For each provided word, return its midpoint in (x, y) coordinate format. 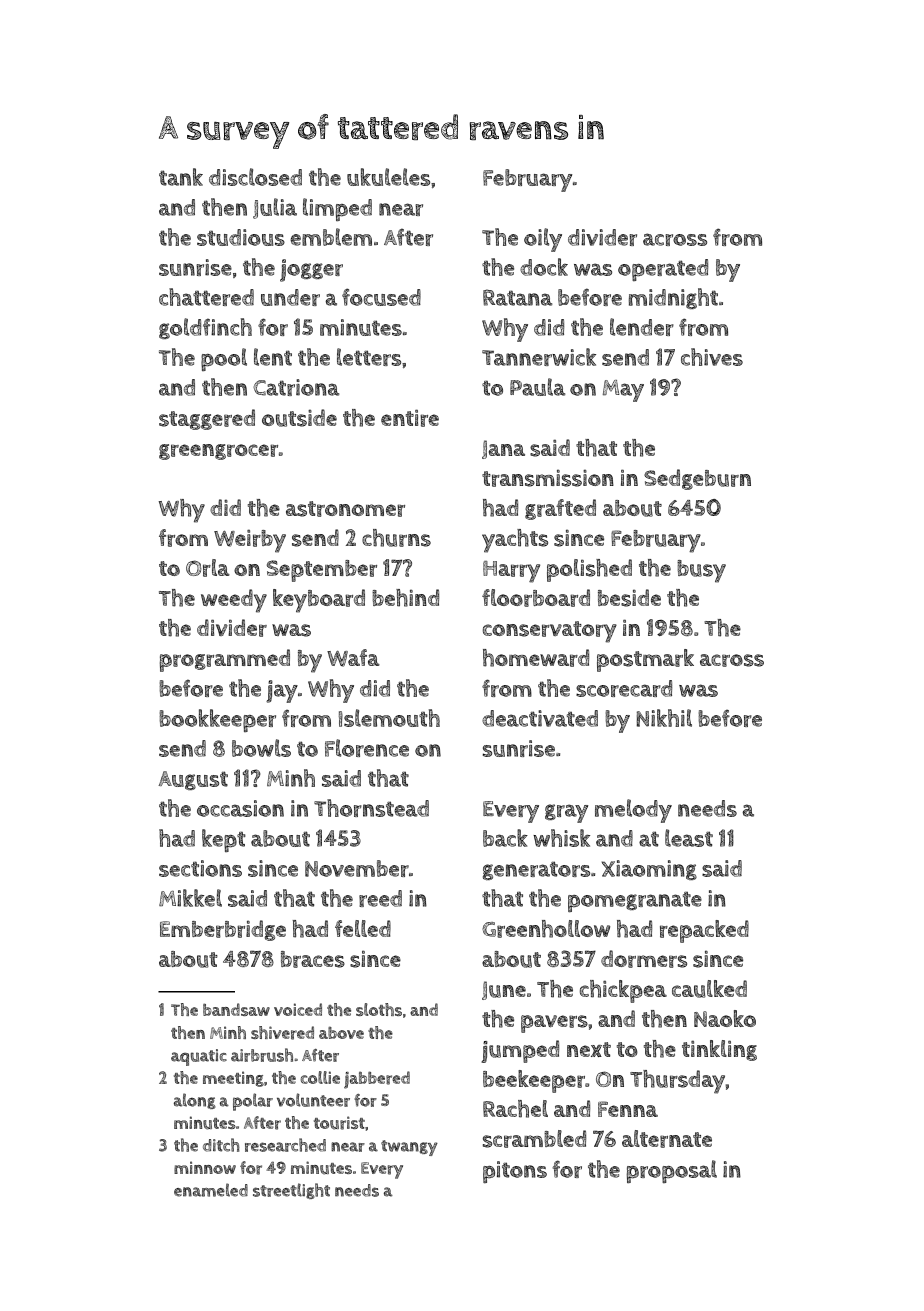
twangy (409, 1148)
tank (181, 177)
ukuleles (388, 177)
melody (633, 811)
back (505, 838)
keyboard (319, 601)
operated (663, 270)
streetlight (291, 1191)
